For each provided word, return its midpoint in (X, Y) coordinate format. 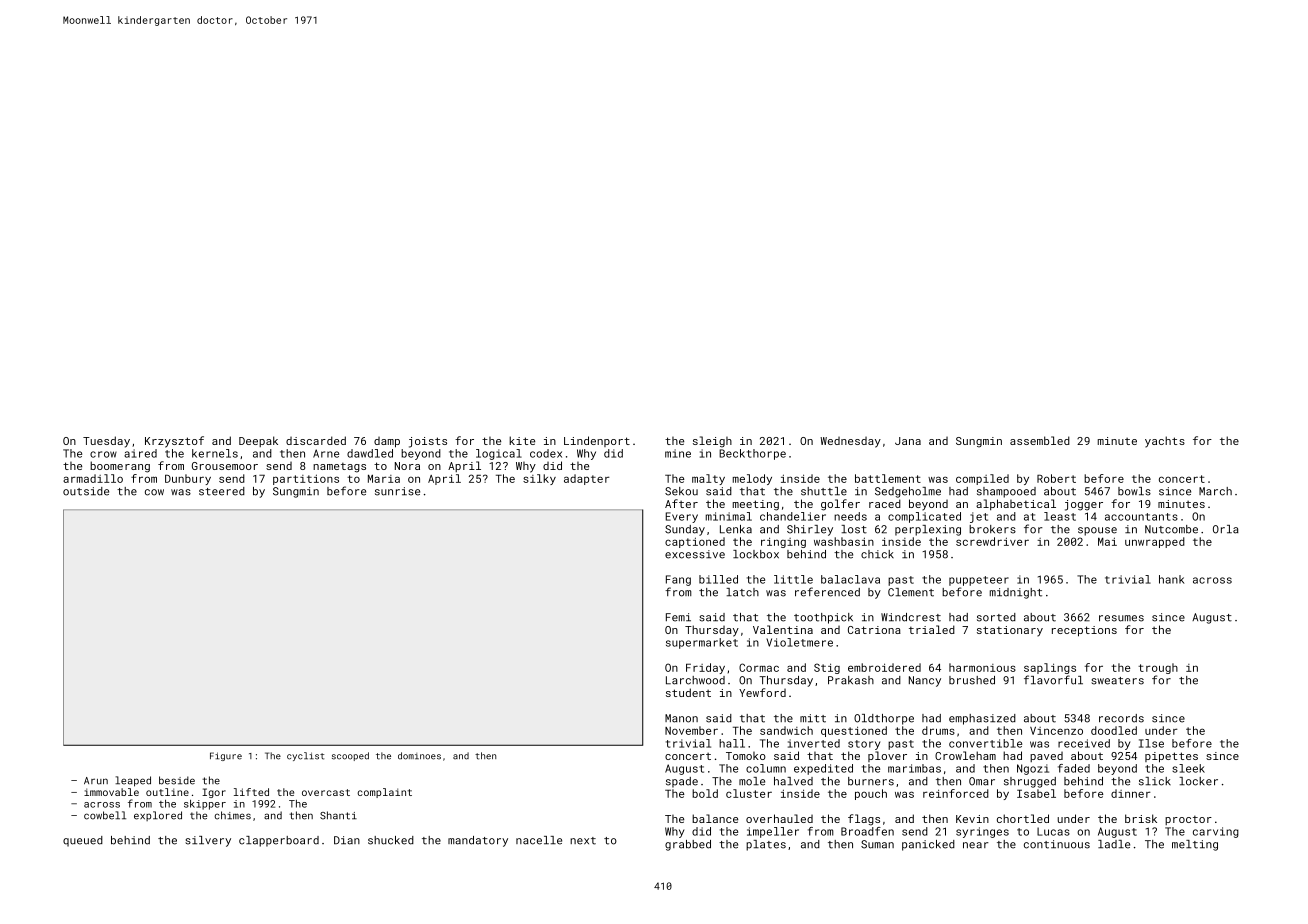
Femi (678, 617)
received (1084, 743)
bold (705, 793)
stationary (1010, 631)
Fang (678, 580)
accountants (1141, 517)
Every (681, 517)
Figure (226, 756)
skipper (205, 805)
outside (86, 491)
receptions (1084, 631)
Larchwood (695, 680)
